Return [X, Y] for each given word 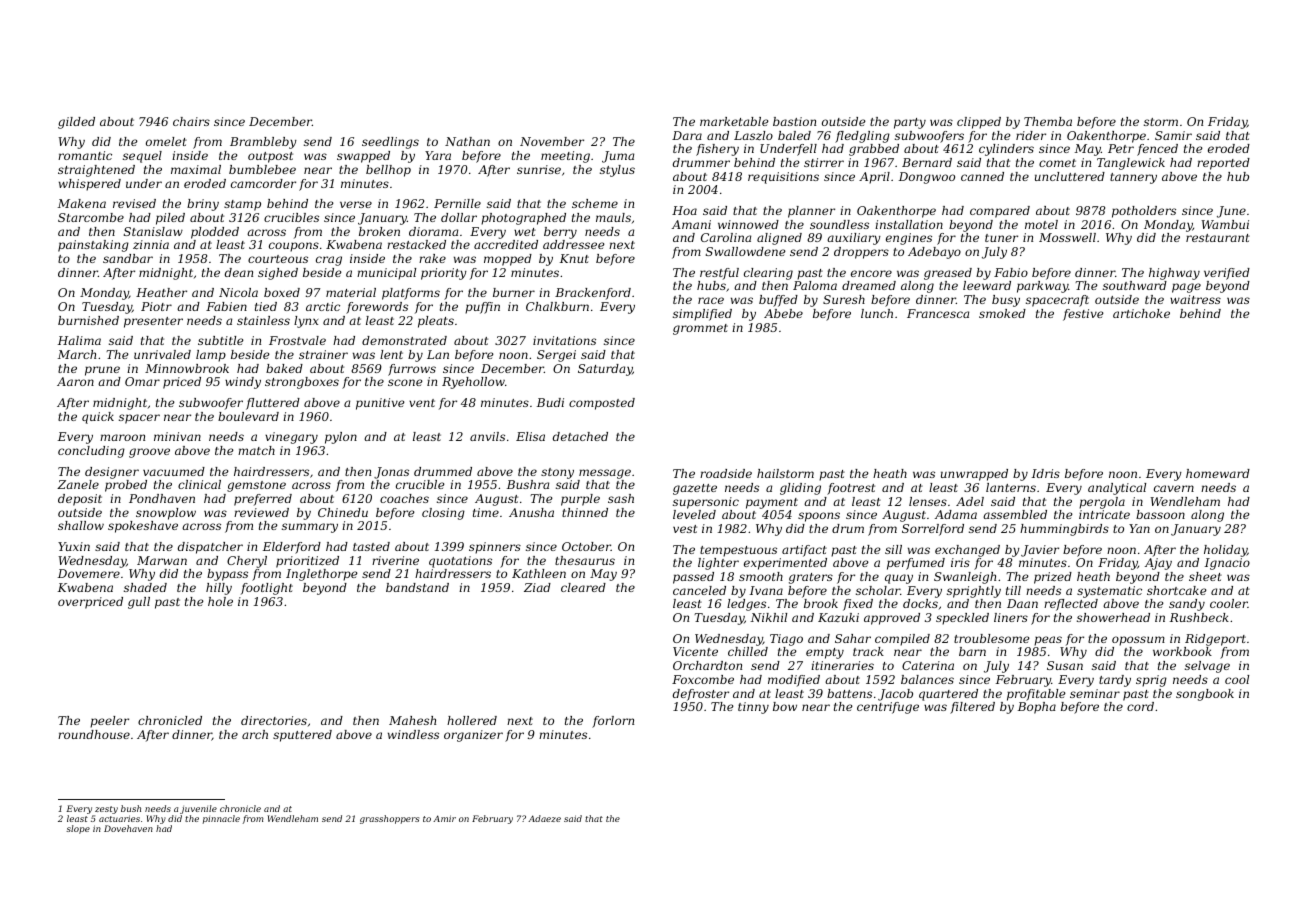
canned [982, 176]
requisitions [783, 178]
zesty [106, 811]
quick [98, 418]
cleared [583, 587]
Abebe [783, 313]
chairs [191, 121]
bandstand [417, 587]
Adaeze [544, 818]
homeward [1218, 473]
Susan [1065, 665]
